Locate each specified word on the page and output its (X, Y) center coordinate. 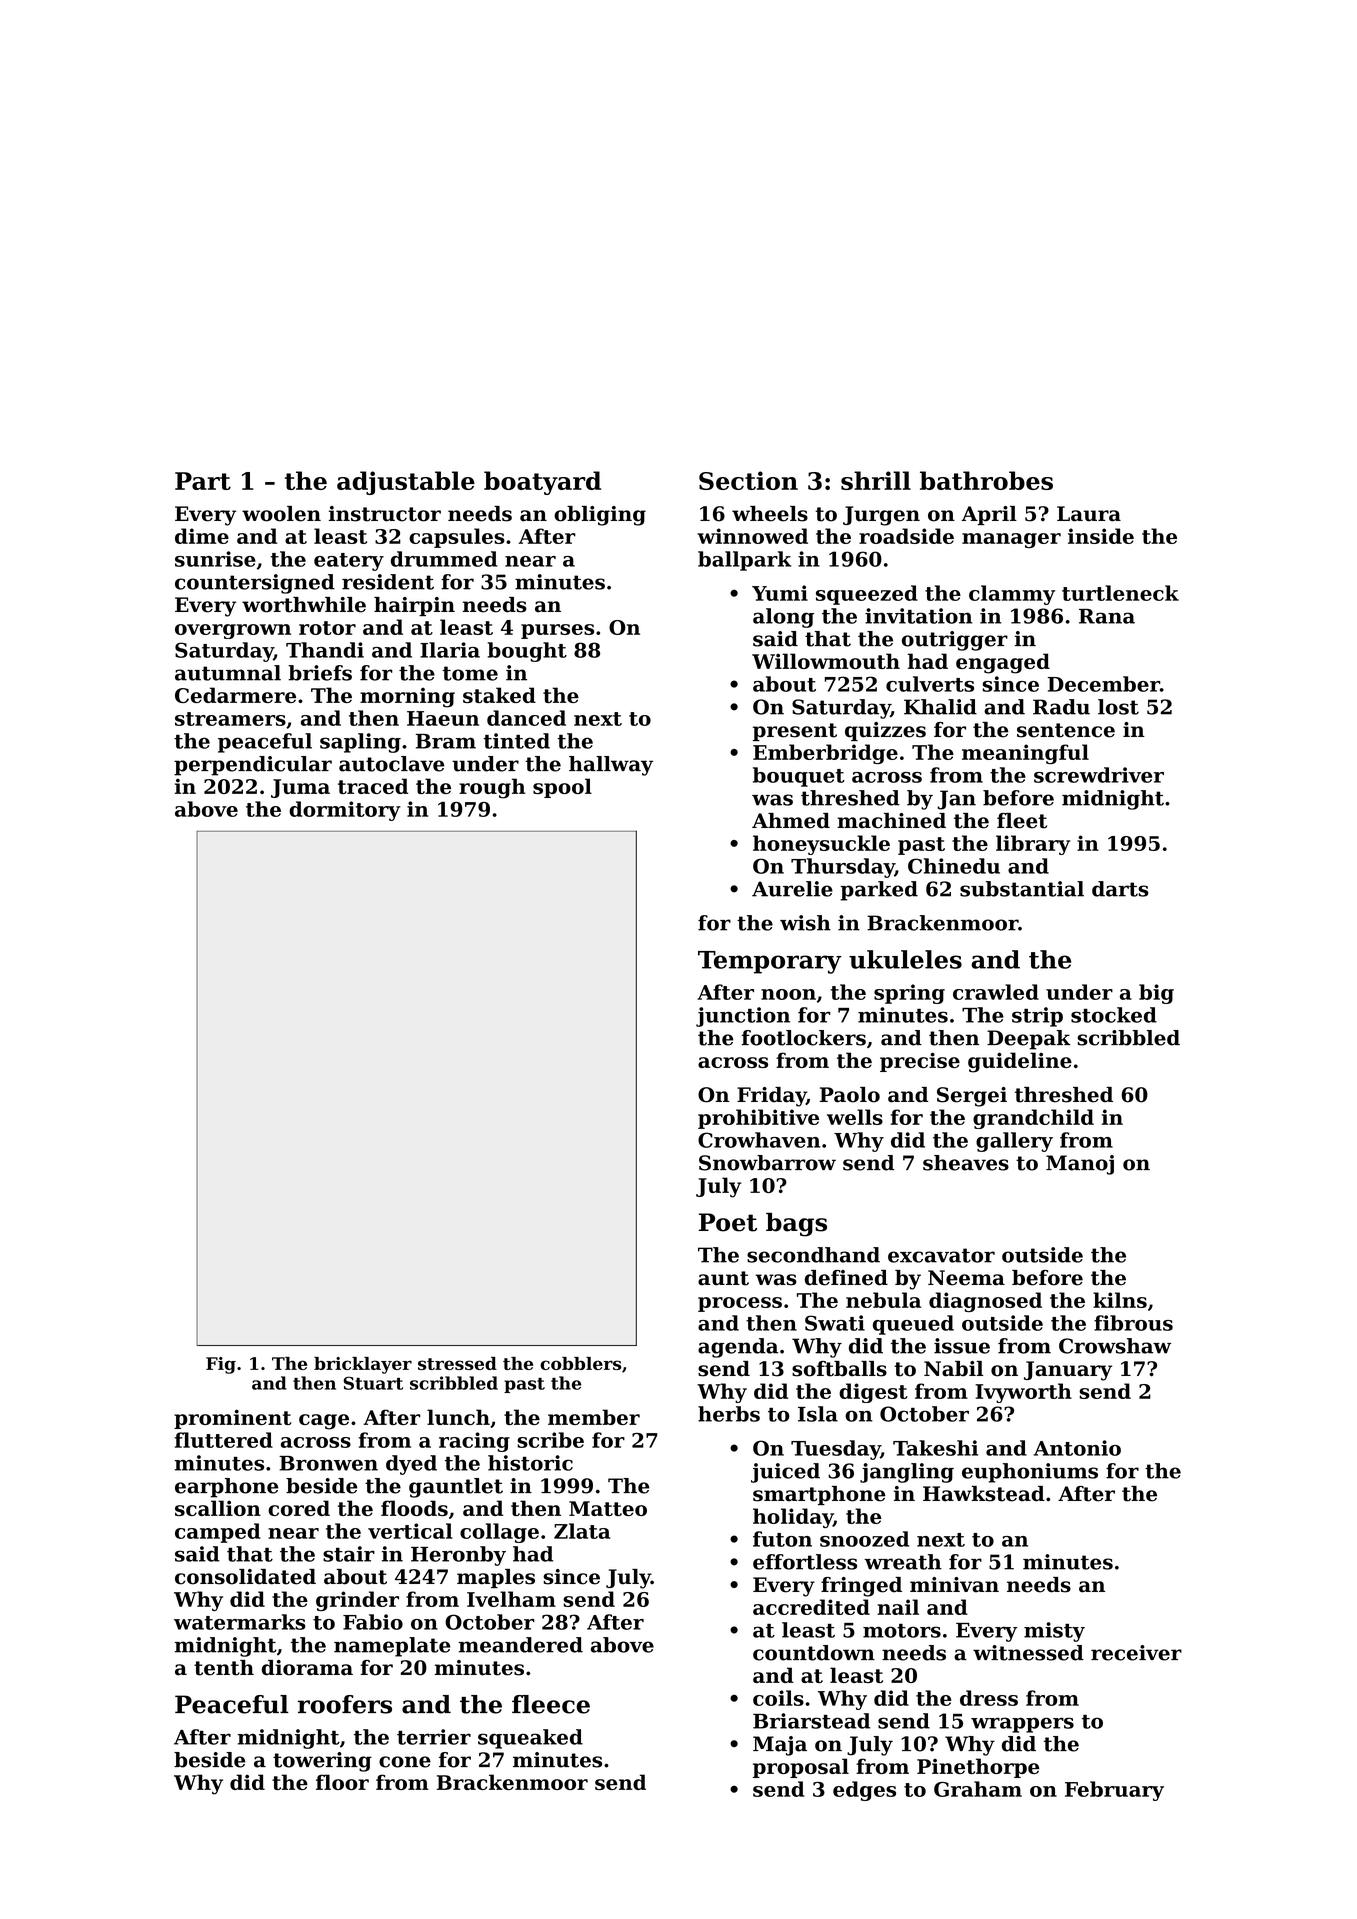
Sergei (972, 1097)
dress (989, 1698)
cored (299, 1508)
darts (1120, 889)
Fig (221, 1365)
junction (743, 1017)
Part (203, 481)
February (1114, 1791)
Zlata (582, 1531)
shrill (876, 480)
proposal (801, 1768)
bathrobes (986, 480)
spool (562, 788)
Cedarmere (235, 695)
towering (322, 1762)
